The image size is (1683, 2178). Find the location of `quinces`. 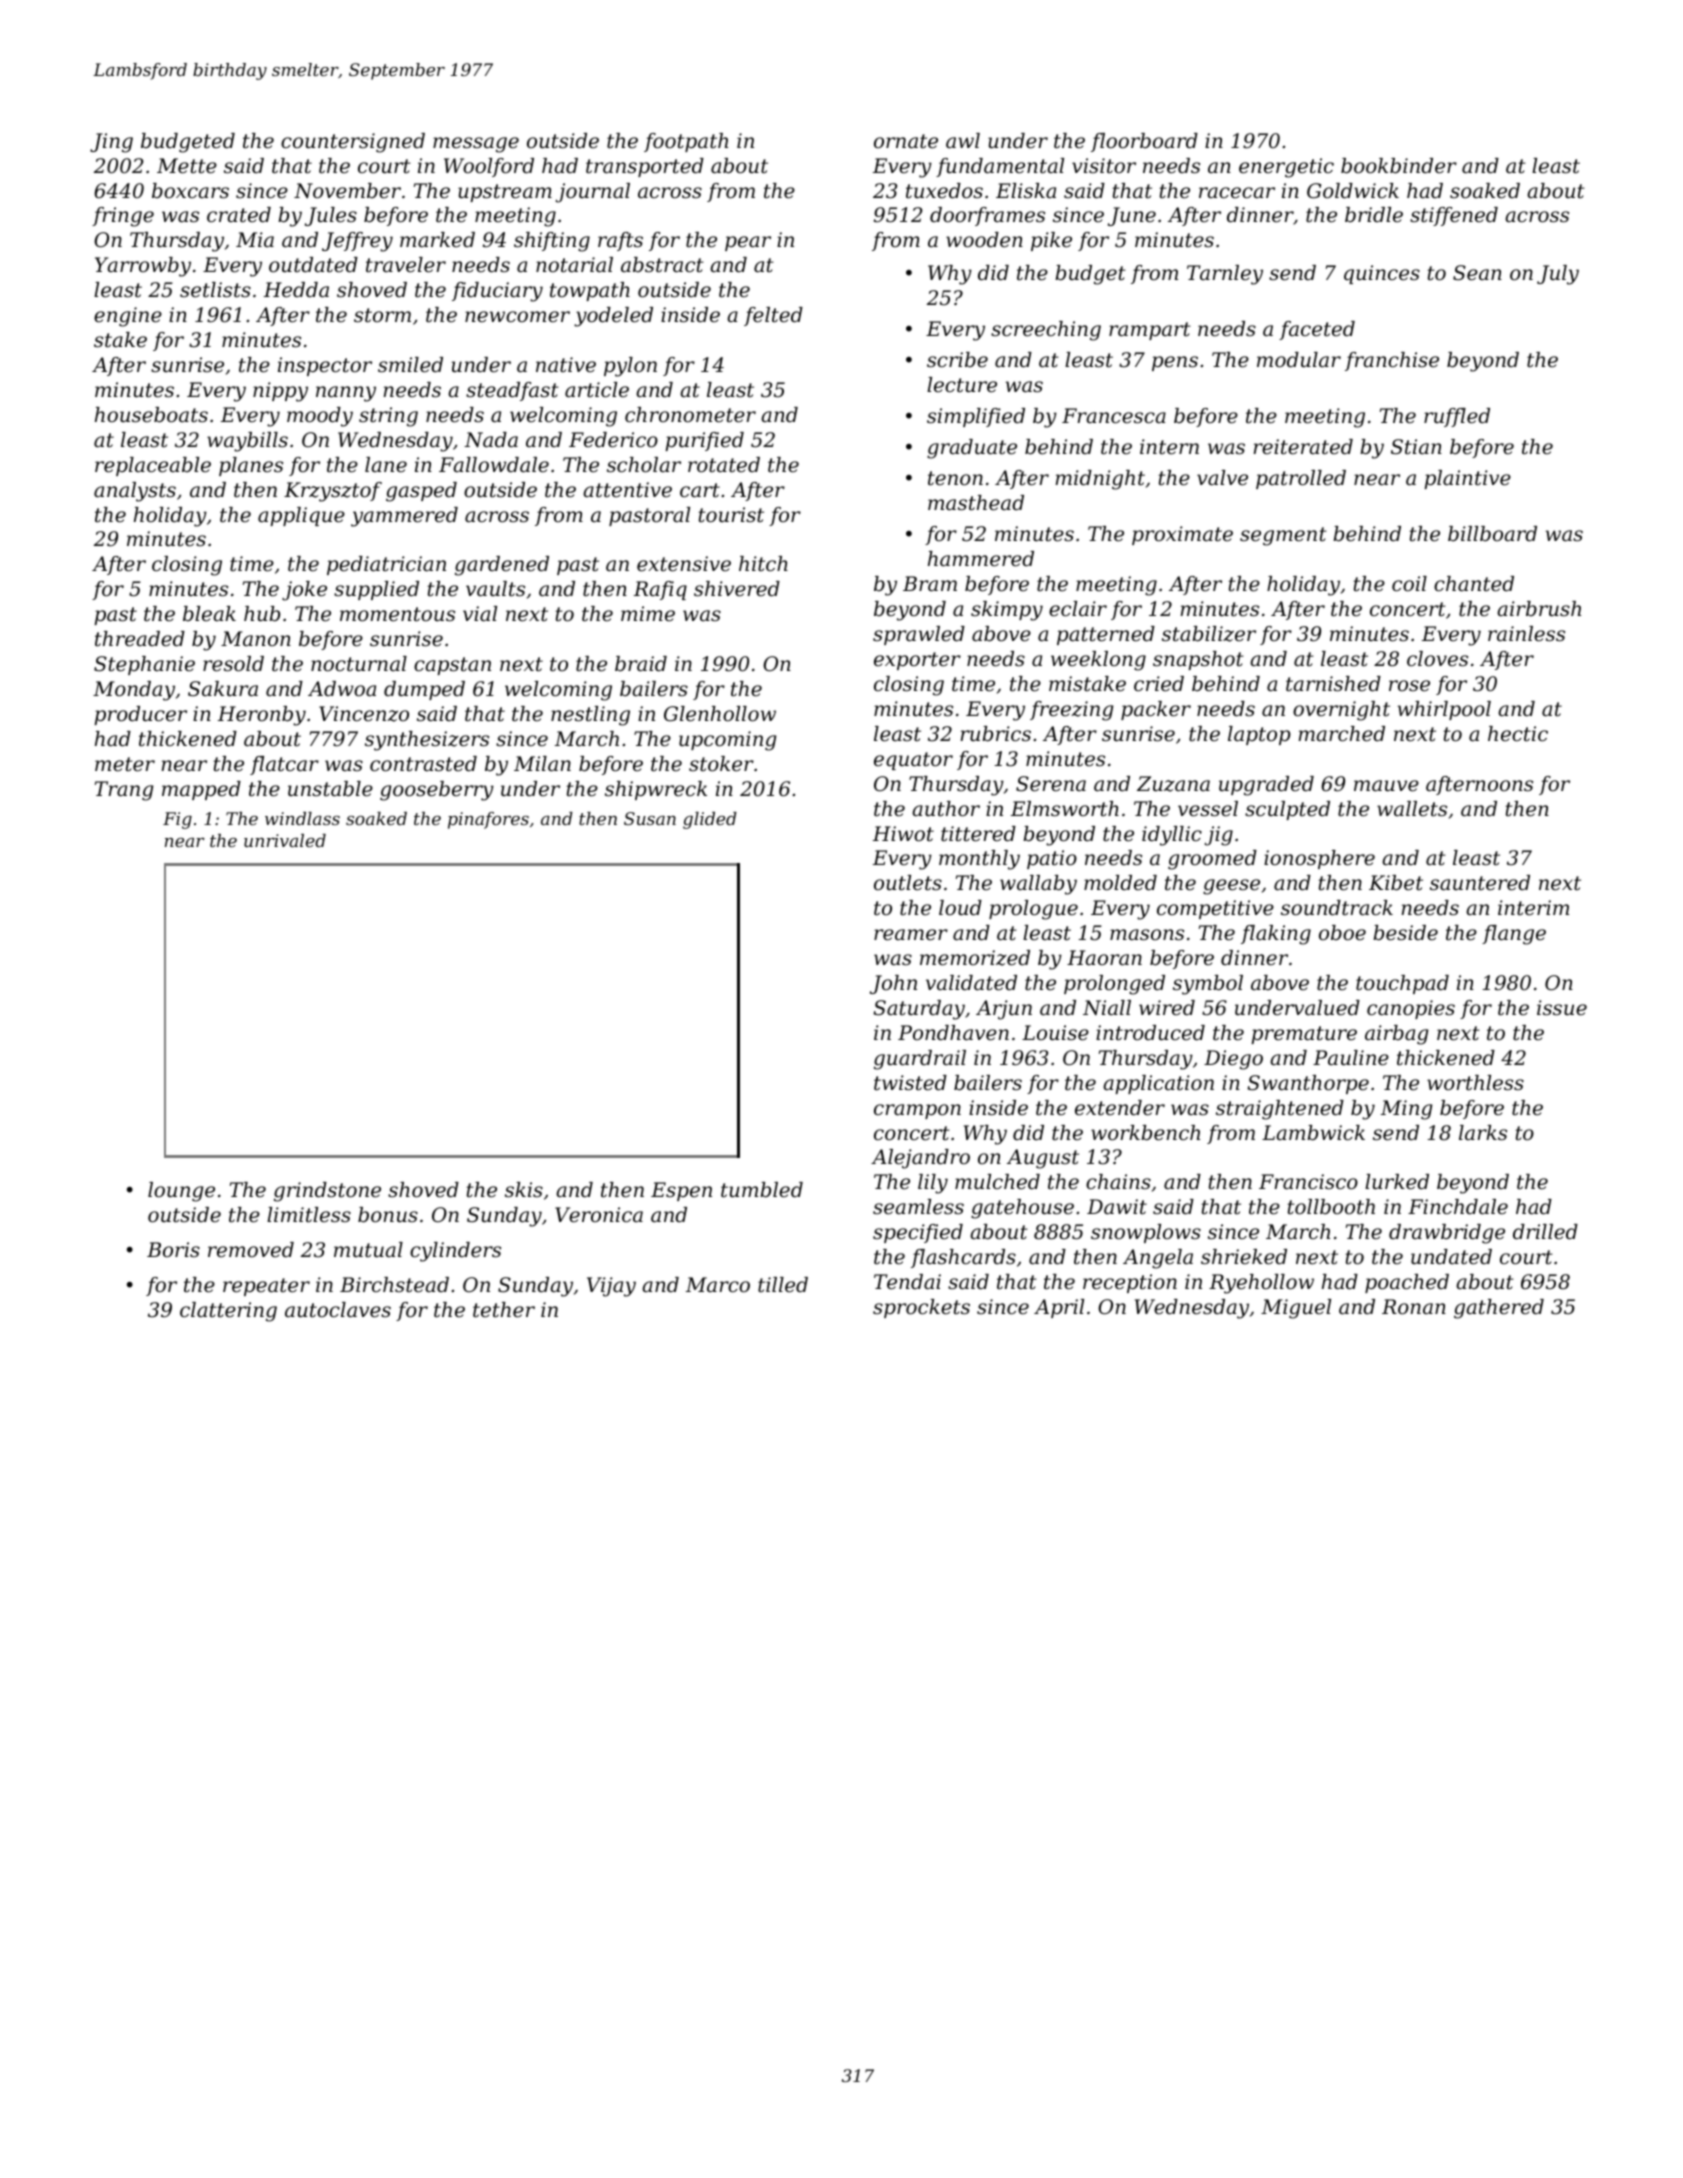

quinces is located at coordinates (1382, 274).
